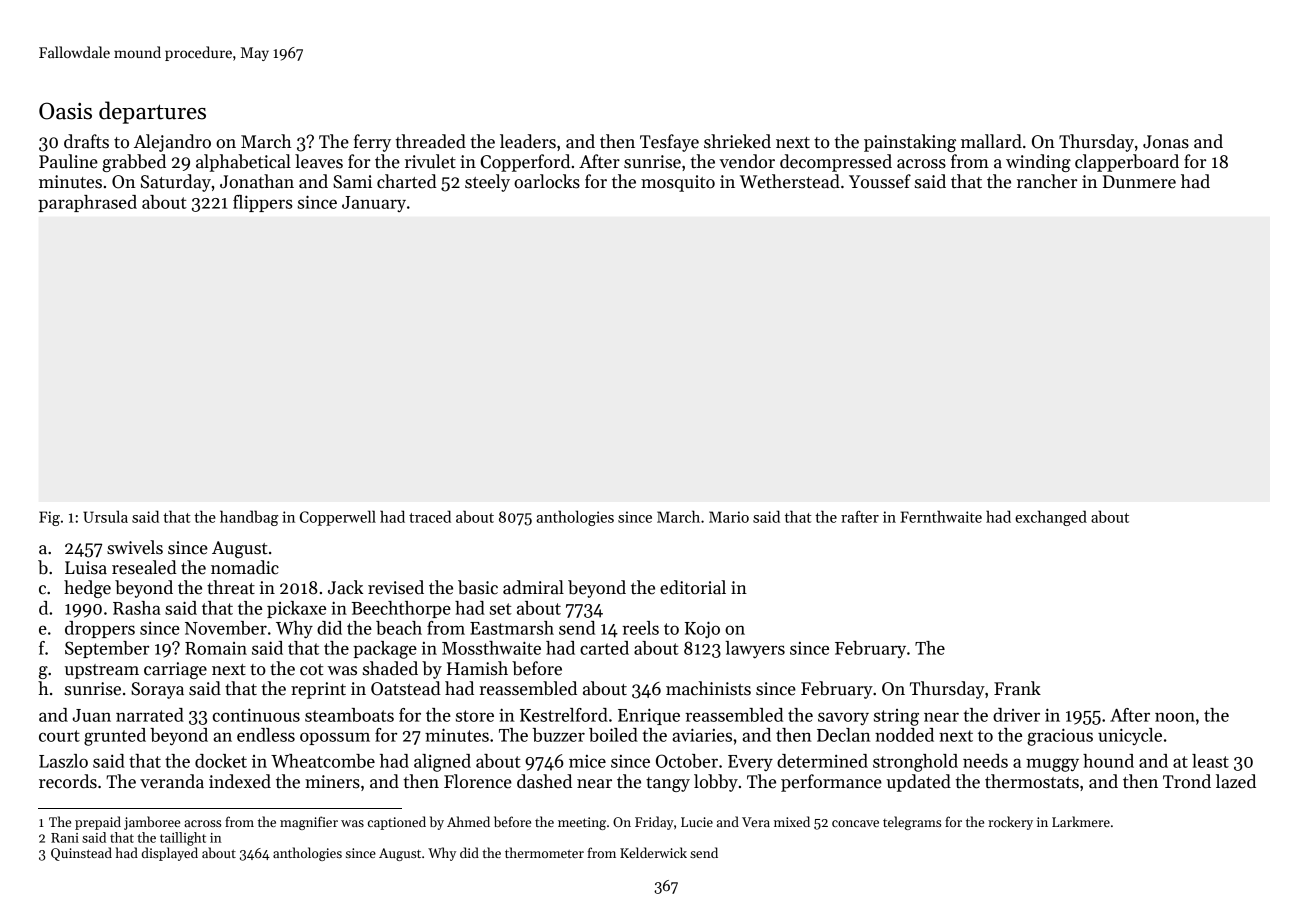 The height and width of the document is (924, 1308). I want to click on leaves, so click(319, 161).
